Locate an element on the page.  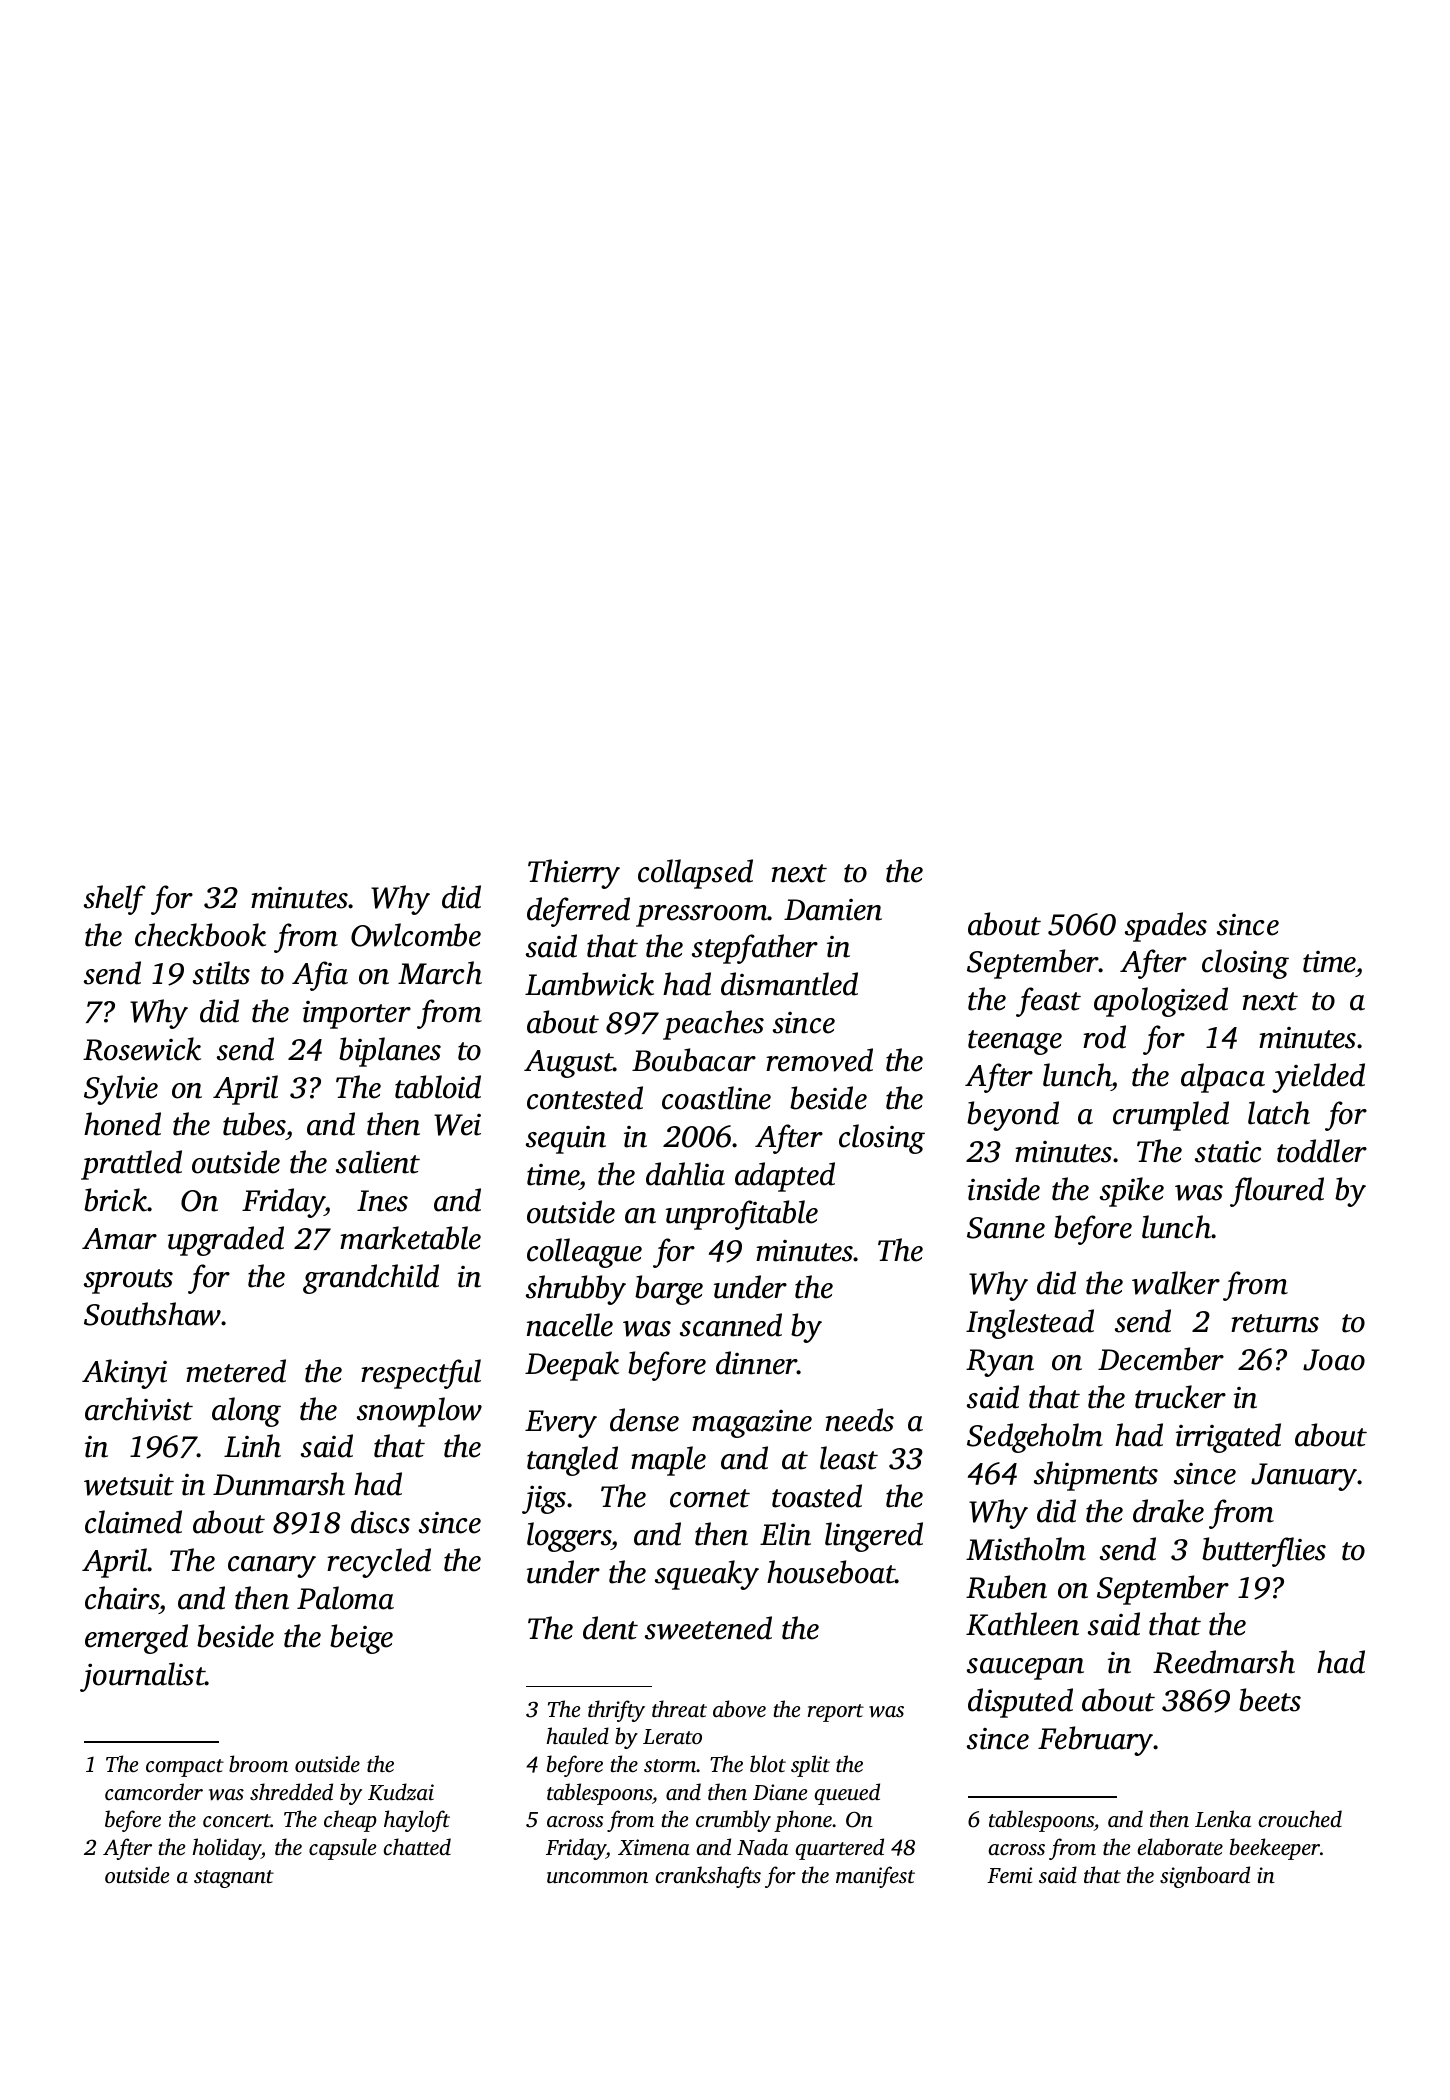
squeaky is located at coordinates (707, 1575).
